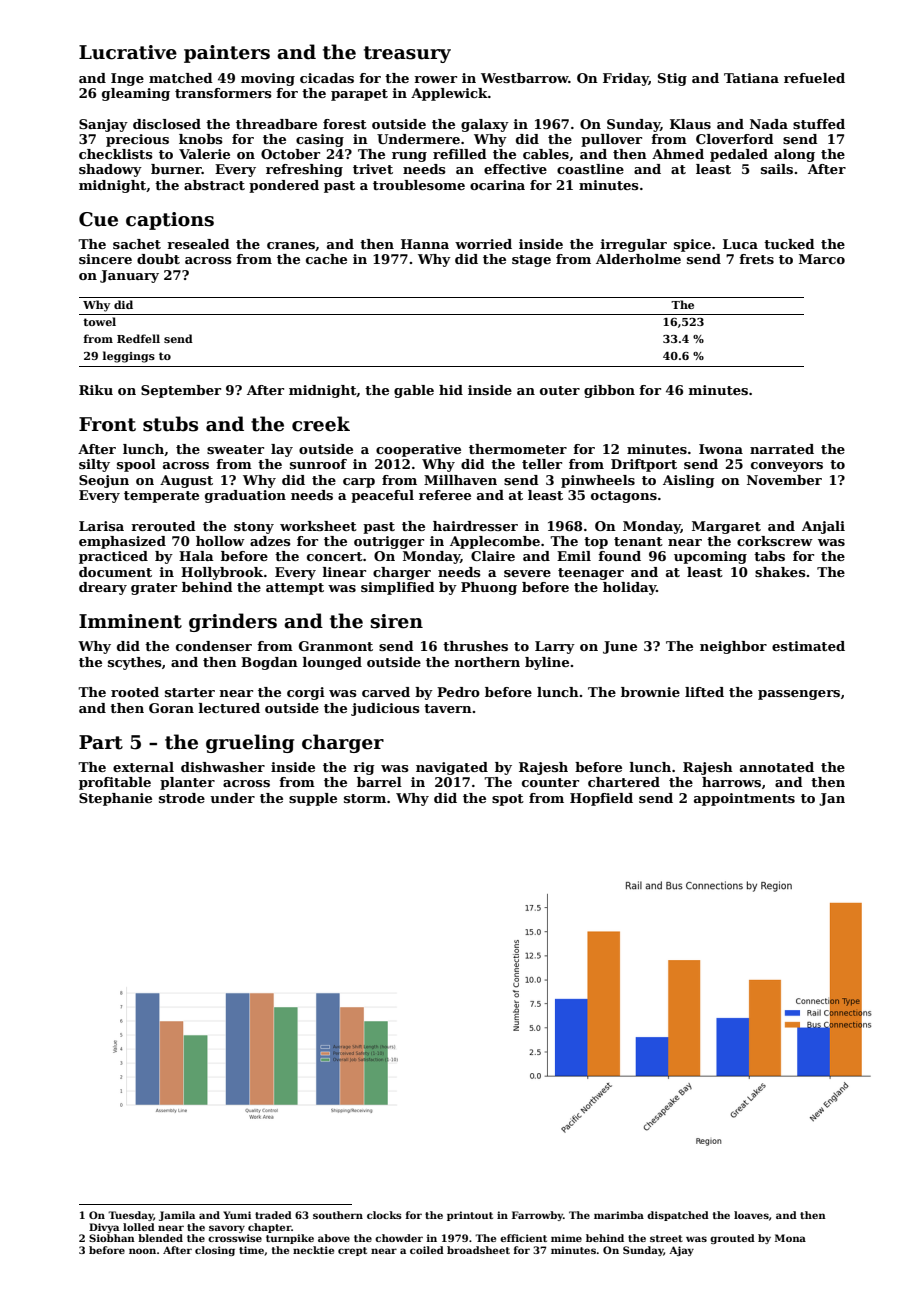 This page has height=1308, width=924. I want to click on gable, so click(414, 391).
